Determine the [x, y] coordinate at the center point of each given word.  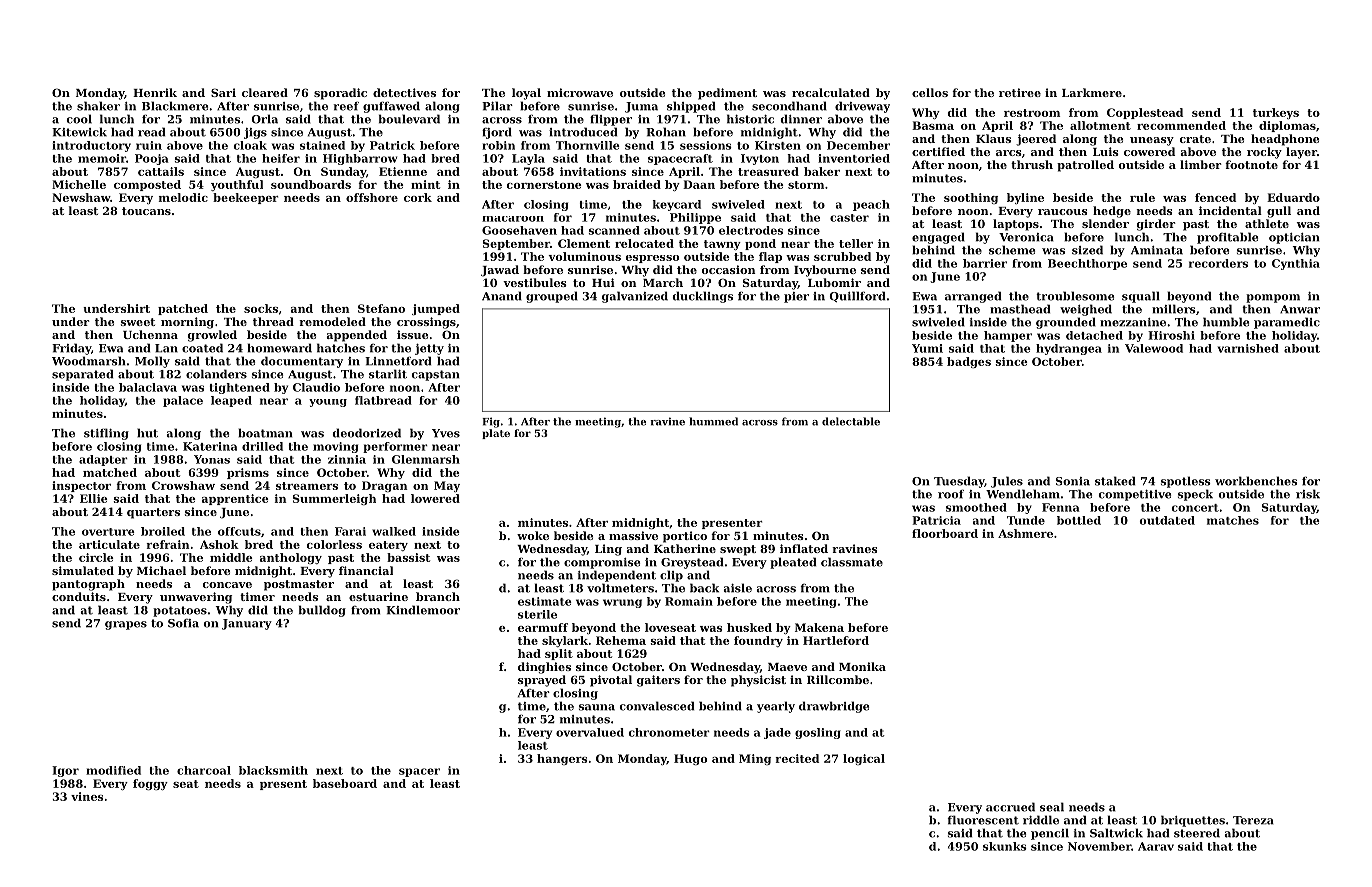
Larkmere [1092, 92]
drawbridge [834, 707]
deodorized [366, 433]
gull [1279, 212]
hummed [713, 421]
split [559, 654]
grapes [126, 625]
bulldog [322, 611]
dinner [801, 119]
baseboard [345, 783]
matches [1233, 520]
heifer [281, 158]
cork [418, 197]
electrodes [751, 230]
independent [617, 576]
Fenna [1061, 507]
